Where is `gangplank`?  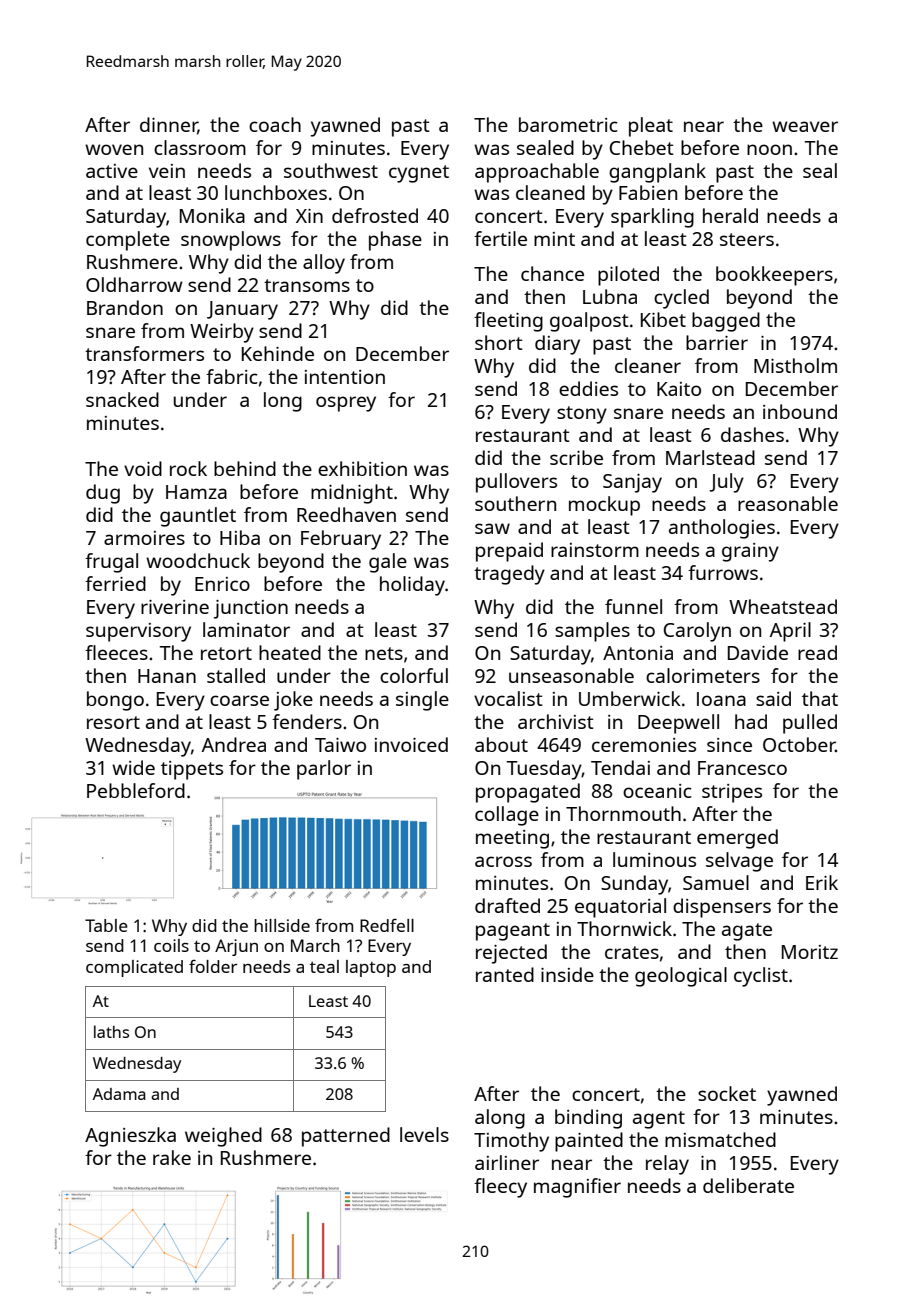
gangplank is located at coordinates (657, 173).
